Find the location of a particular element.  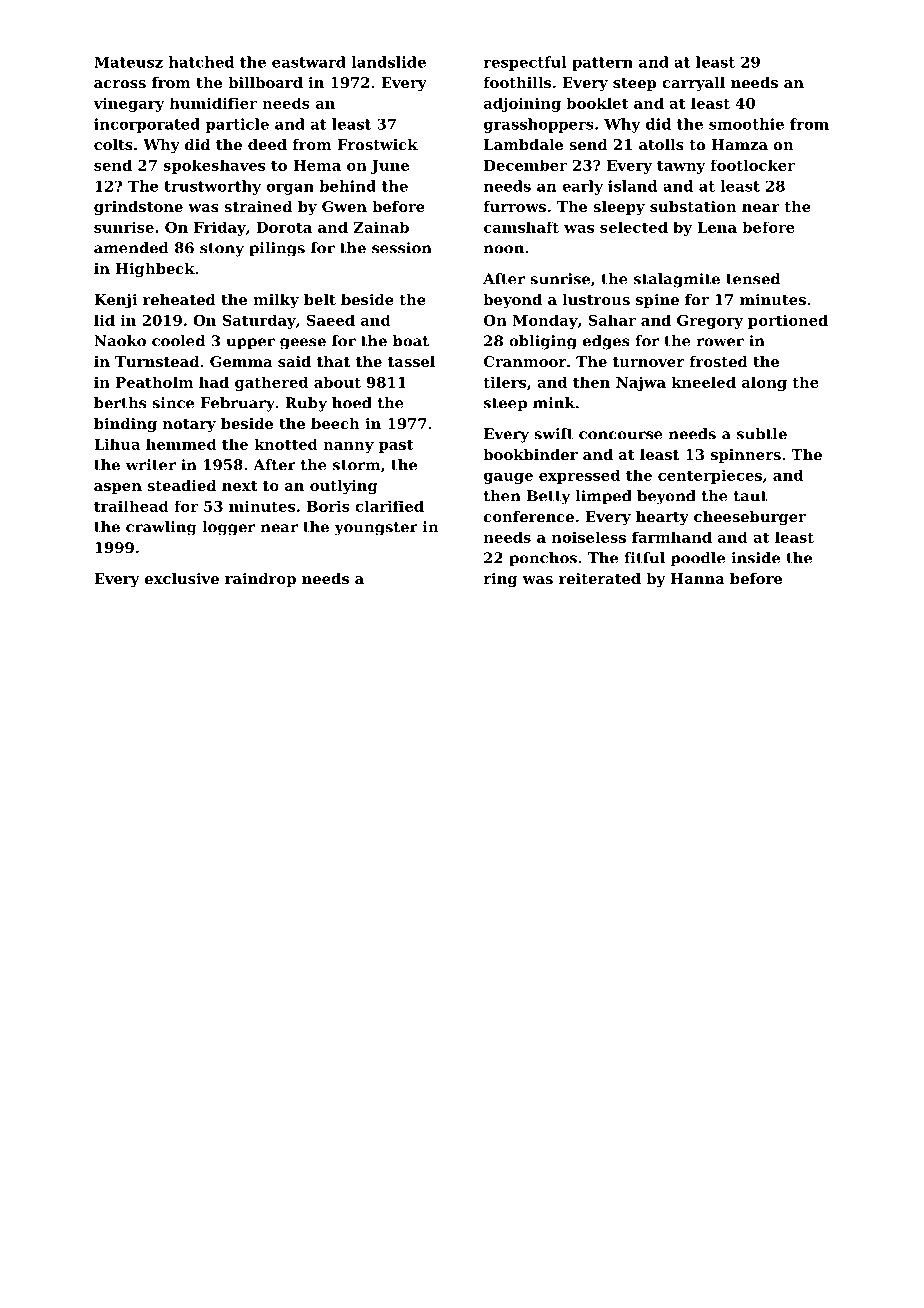

footlocker is located at coordinates (752, 165).
